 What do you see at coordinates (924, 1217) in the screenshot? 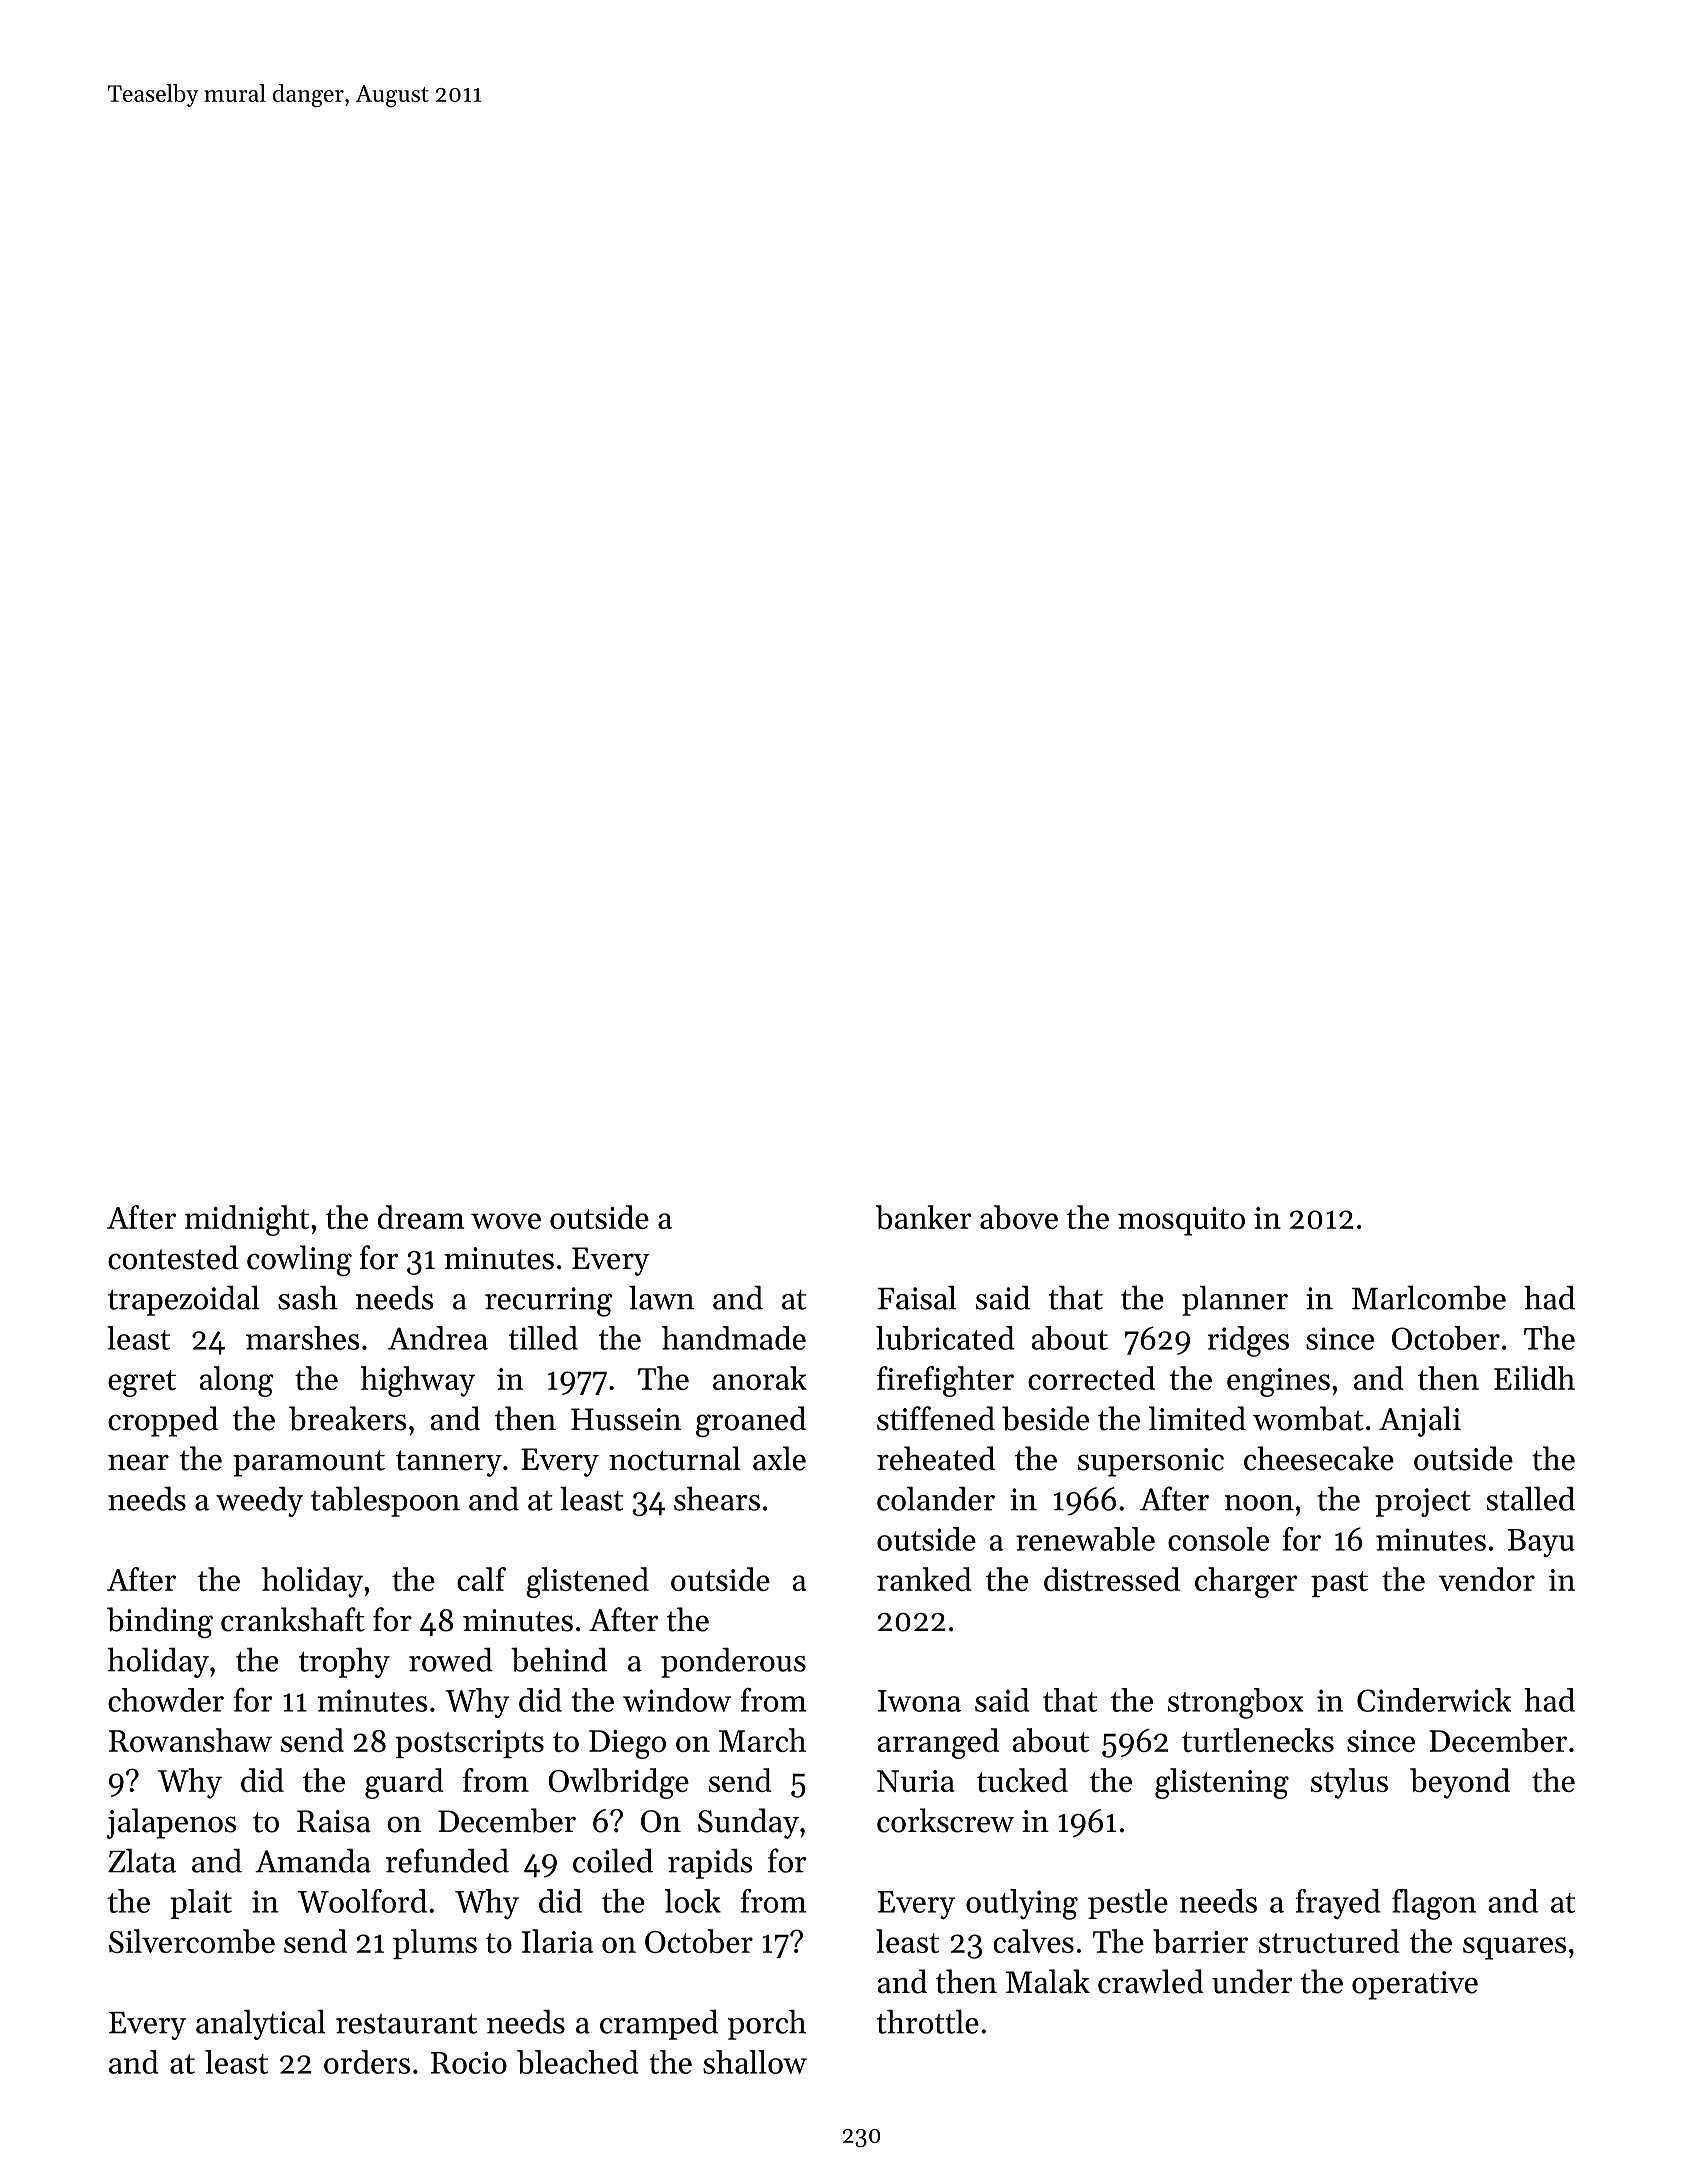
I see `banker` at bounding box center [924, 1217].
